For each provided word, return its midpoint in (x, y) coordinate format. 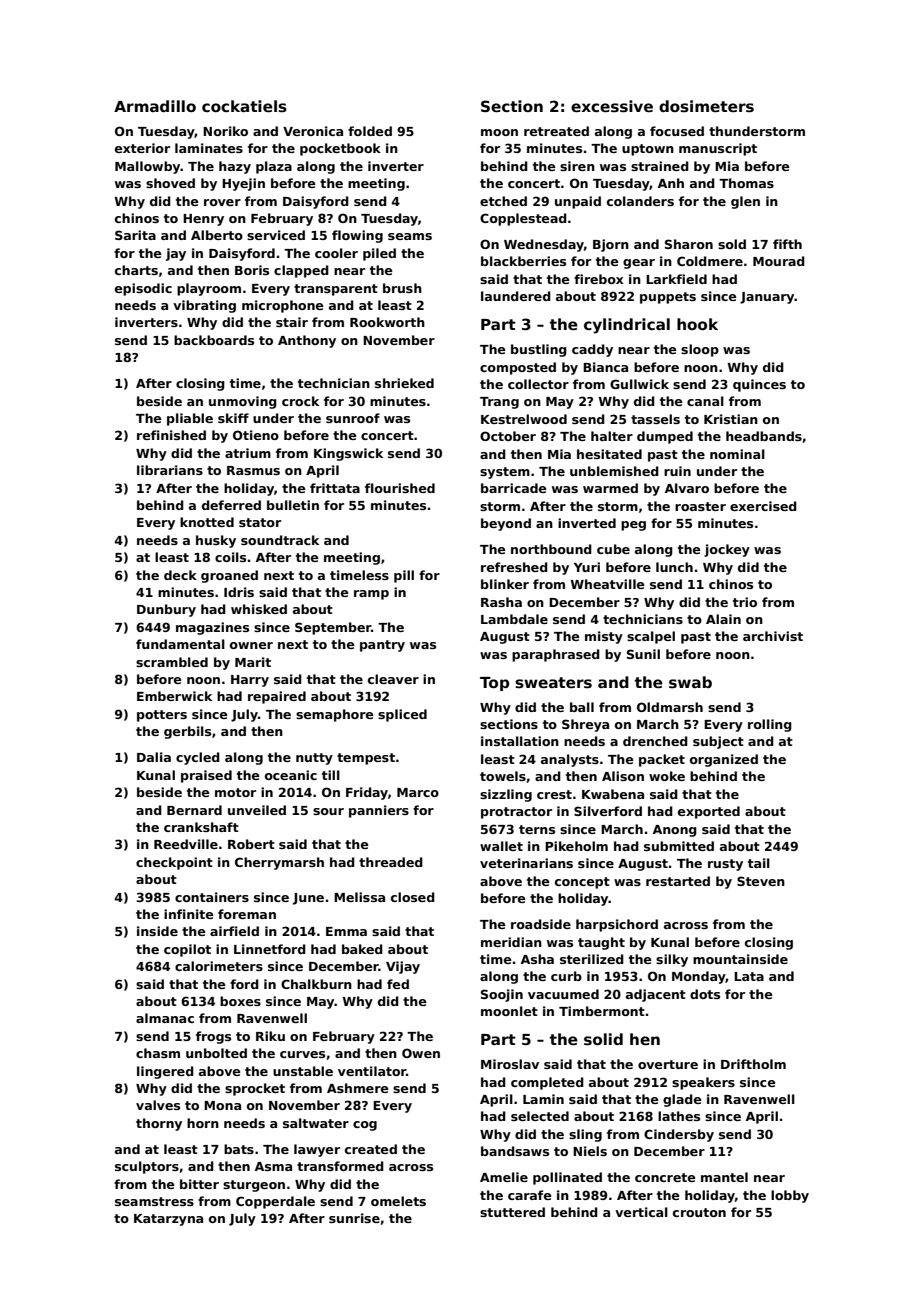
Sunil (643, 654)
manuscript (718, 149)
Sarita (135, 235)
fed (398, 984)
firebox (599, 279)
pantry (382, 646)
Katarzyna (168, 1220)
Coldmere (710, 261)
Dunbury (166, 610)
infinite (189, 914)
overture (668, 1064)
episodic (143, 289)
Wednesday (544, 245)
